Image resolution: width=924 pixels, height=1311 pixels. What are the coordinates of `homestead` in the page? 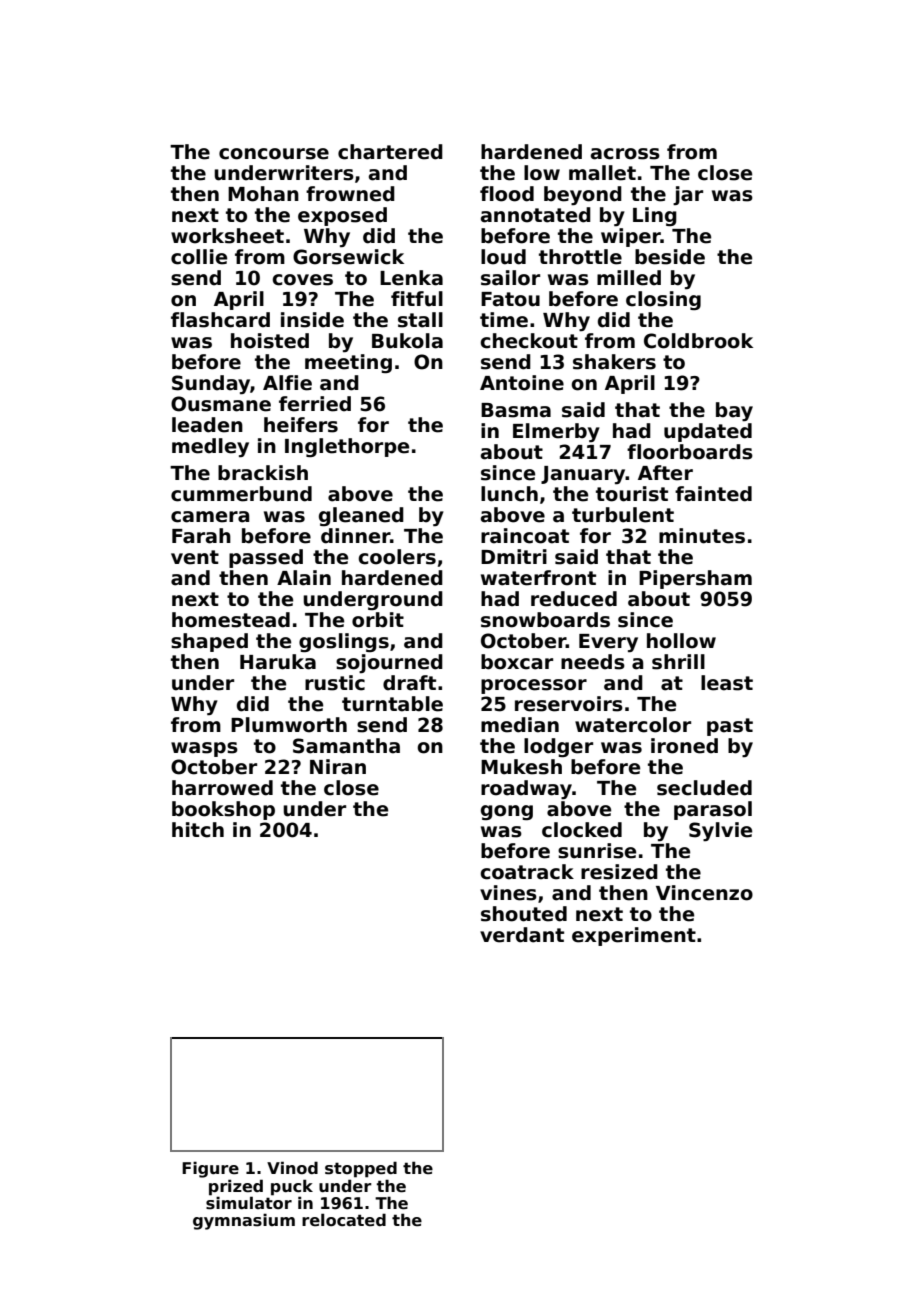 It's located at (231, 620).
